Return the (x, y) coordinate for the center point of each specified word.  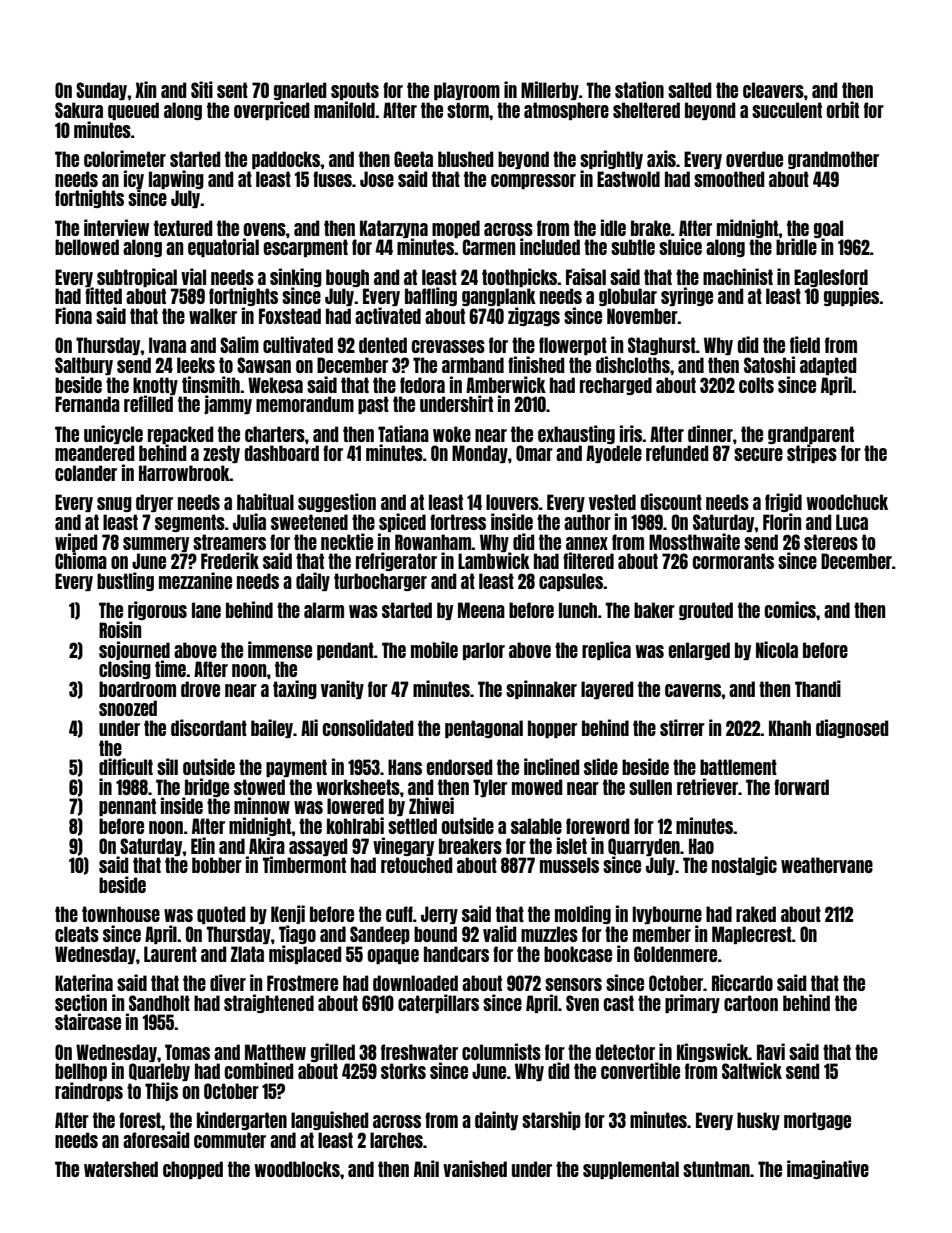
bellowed (87, 247)
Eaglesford (831, 278)
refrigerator (396, 561)
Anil (426, 1168)
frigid (783, 502)
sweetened (309, 522)
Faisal (586, 276)
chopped (193, 1170)
